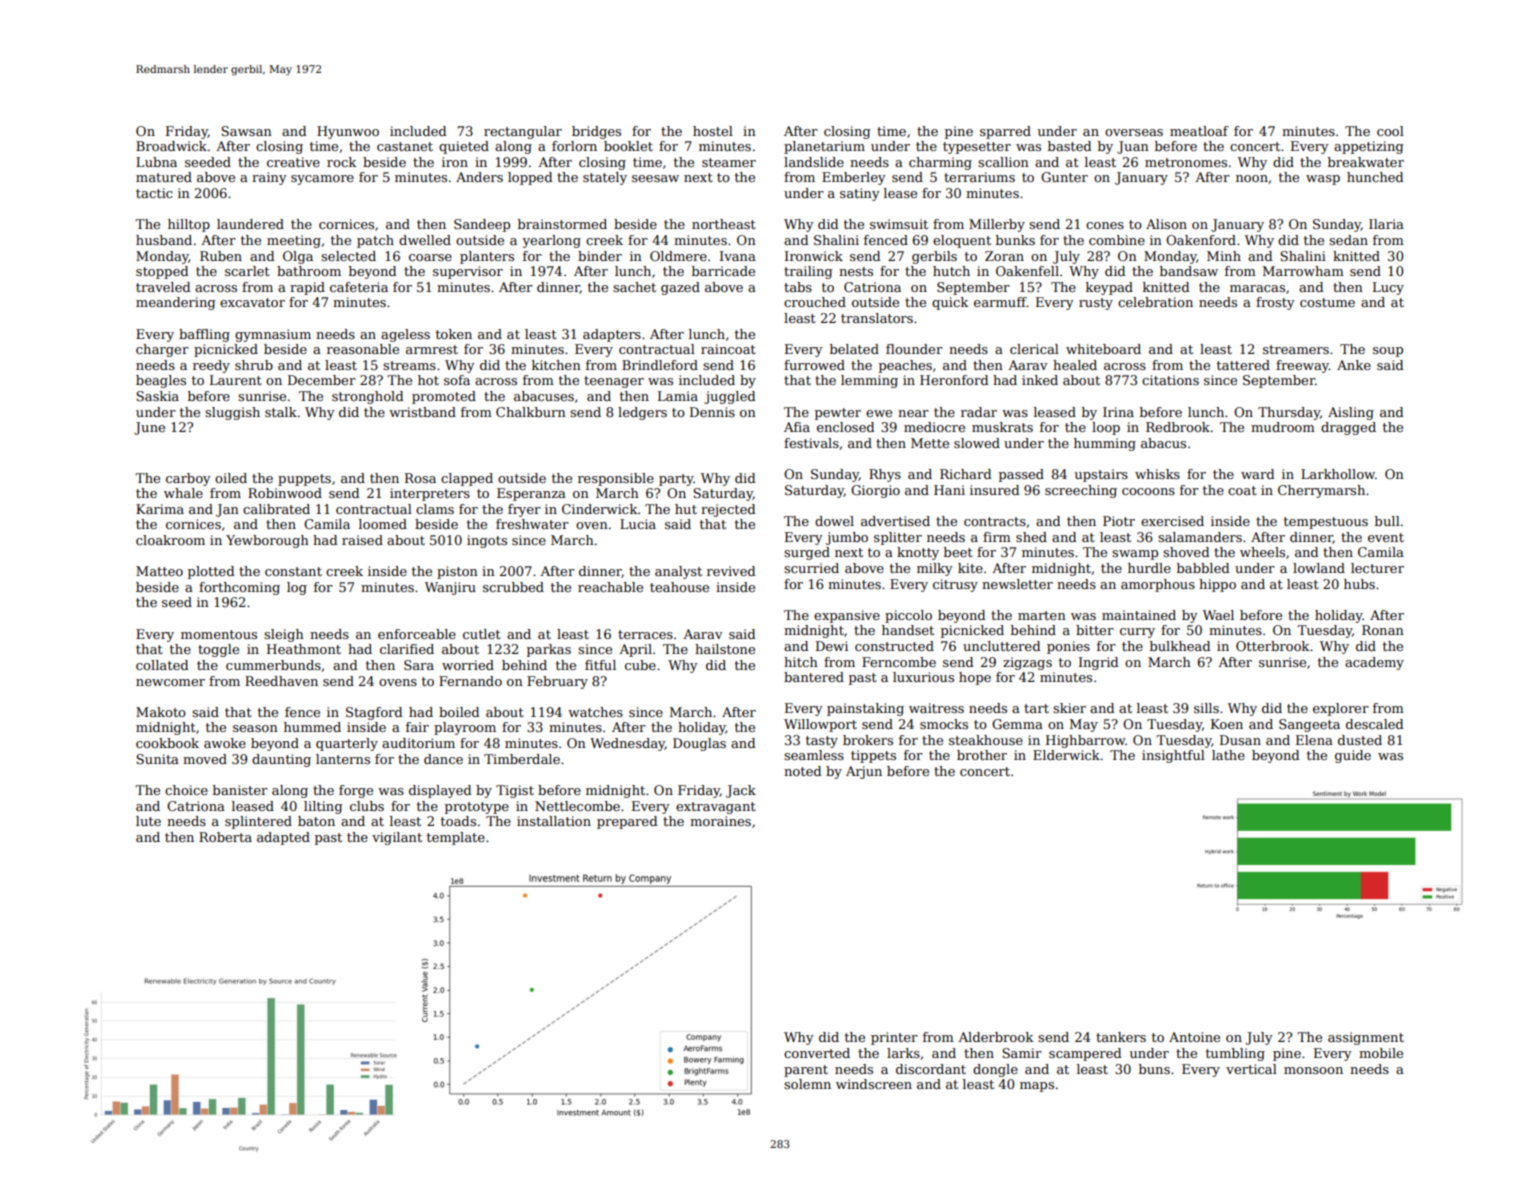  I want to click on teahouse, so click(679, 587).
